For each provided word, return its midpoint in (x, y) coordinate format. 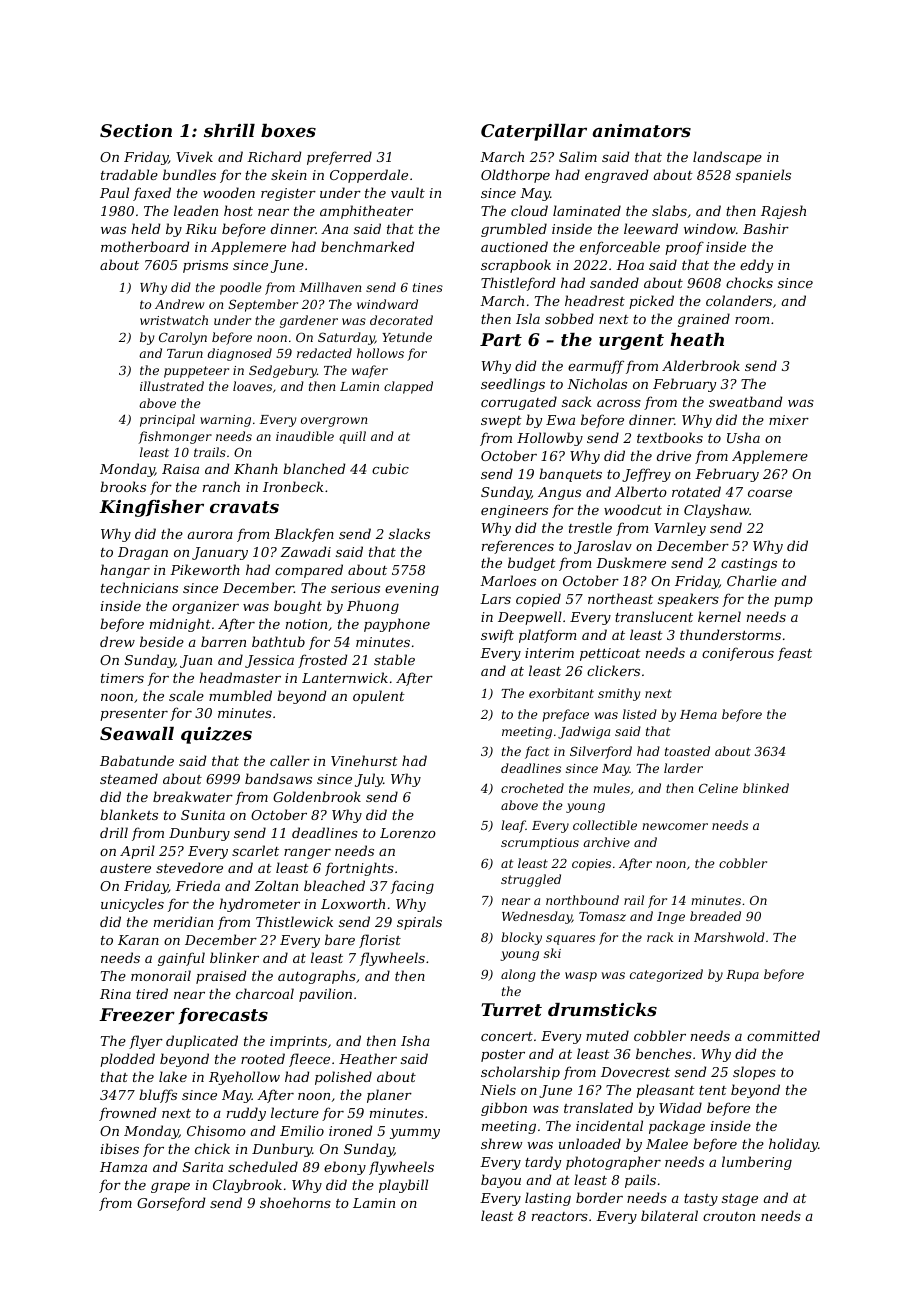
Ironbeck (293, 486)
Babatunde (137, 760)
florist (380, 941)
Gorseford (171, 1204)
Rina (115, 994)
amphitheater (366, 212)
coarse (770, 493)
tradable (129, 174)
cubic (390, 468)
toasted (687, 751)
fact (537, 752)
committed (783, 1035)
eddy (756, 266)
